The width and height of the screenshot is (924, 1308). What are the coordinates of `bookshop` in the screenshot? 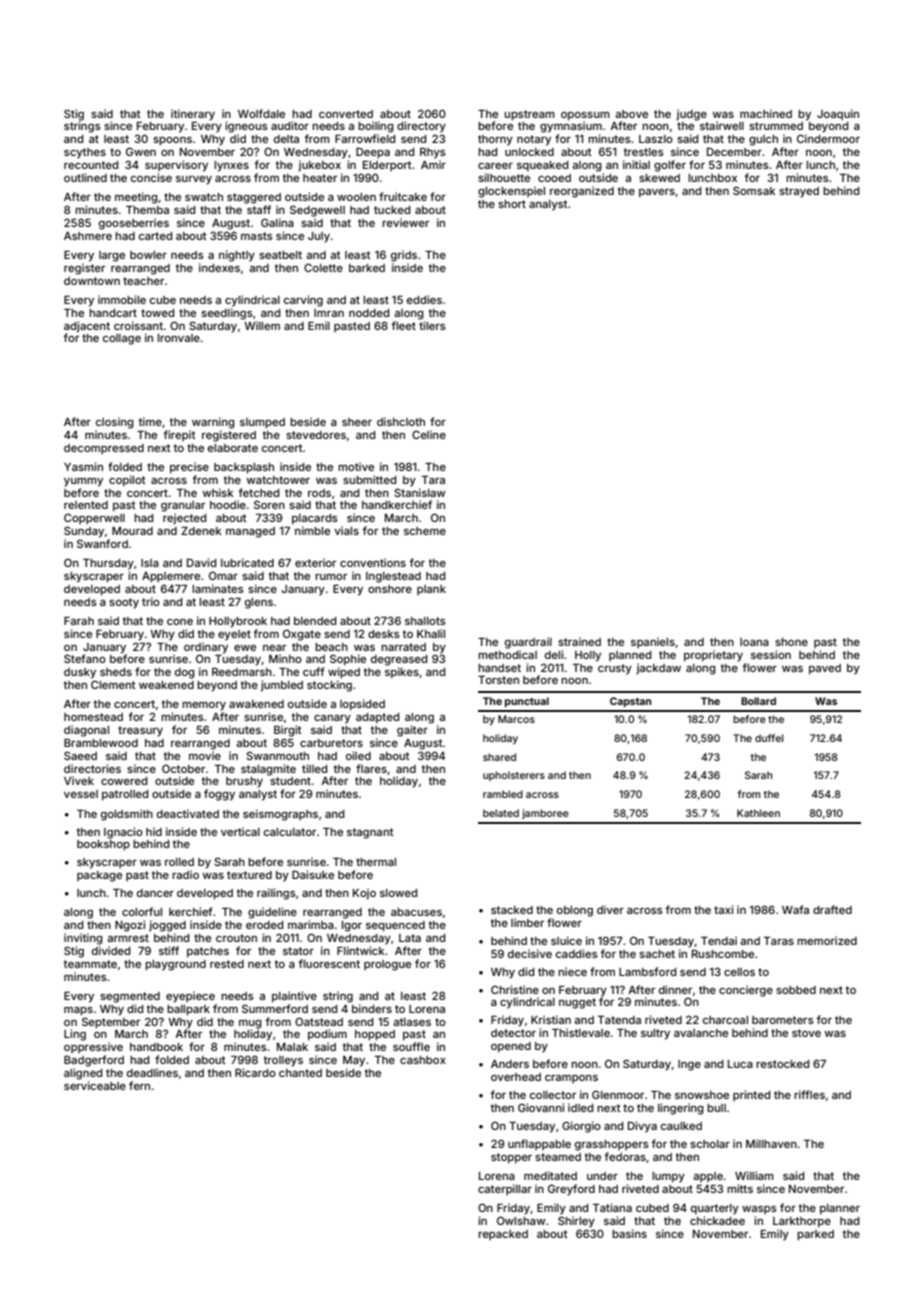 It's located at (103, 845).
